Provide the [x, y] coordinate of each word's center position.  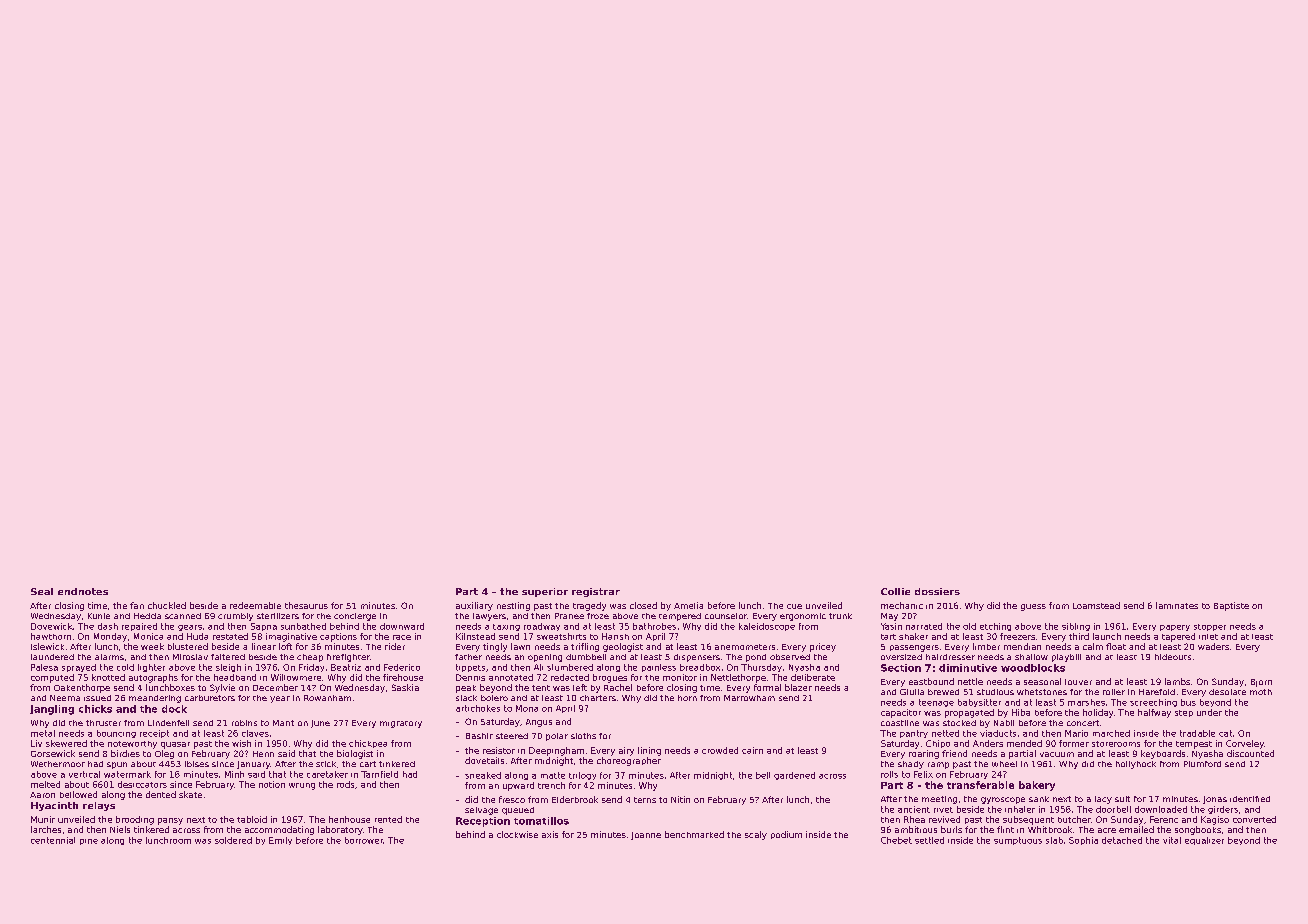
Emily [280, 841]
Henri [263, 754]
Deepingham [556, 751]
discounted [1250, 753]
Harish [615, 636]
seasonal [1042, 681]
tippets [470, 668]
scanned [183, 616]
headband [235, 677]
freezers [1017, 636]
